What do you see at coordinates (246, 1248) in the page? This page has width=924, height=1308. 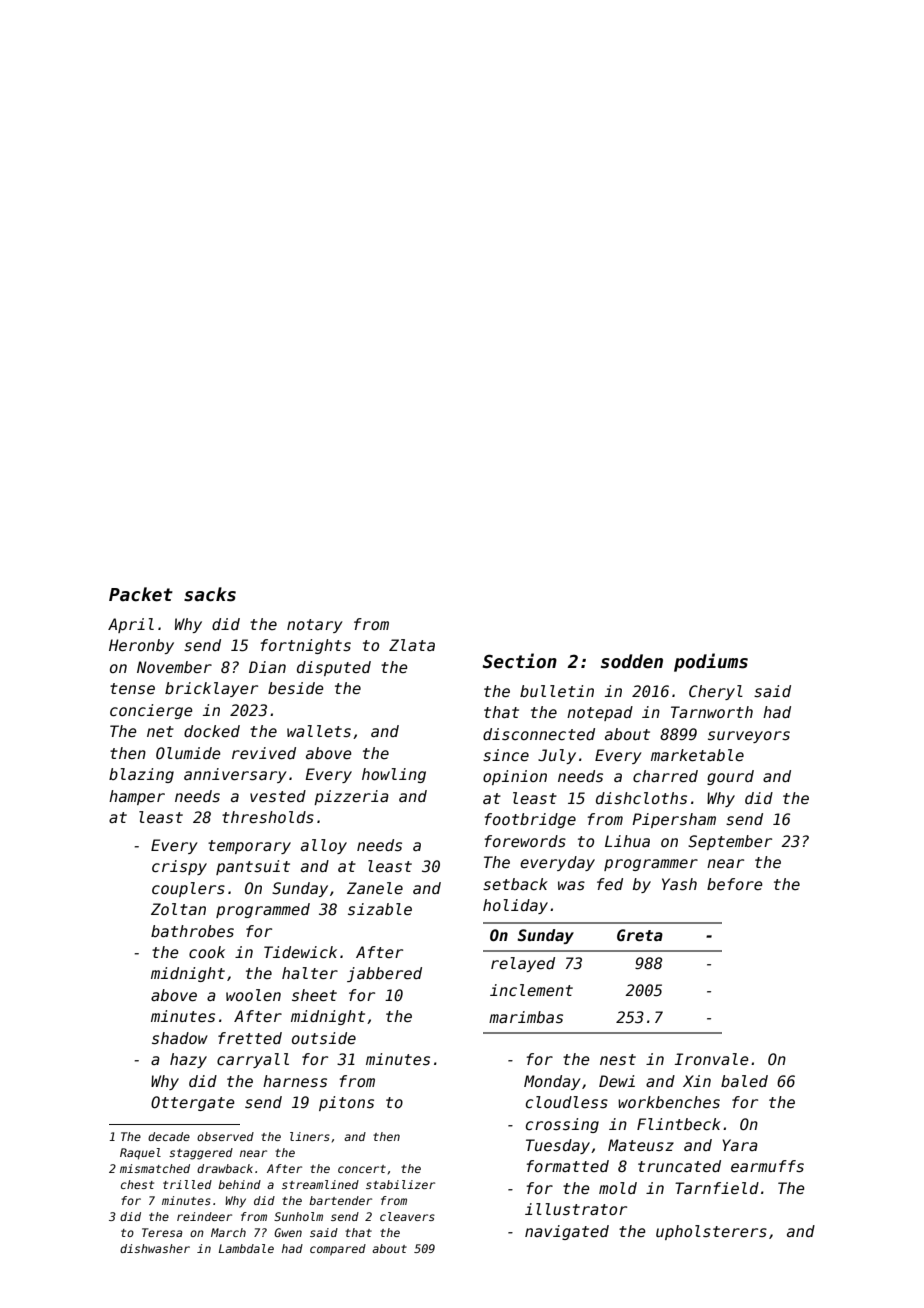 I see `Lambdale` at bounding box center [246, 1248].
